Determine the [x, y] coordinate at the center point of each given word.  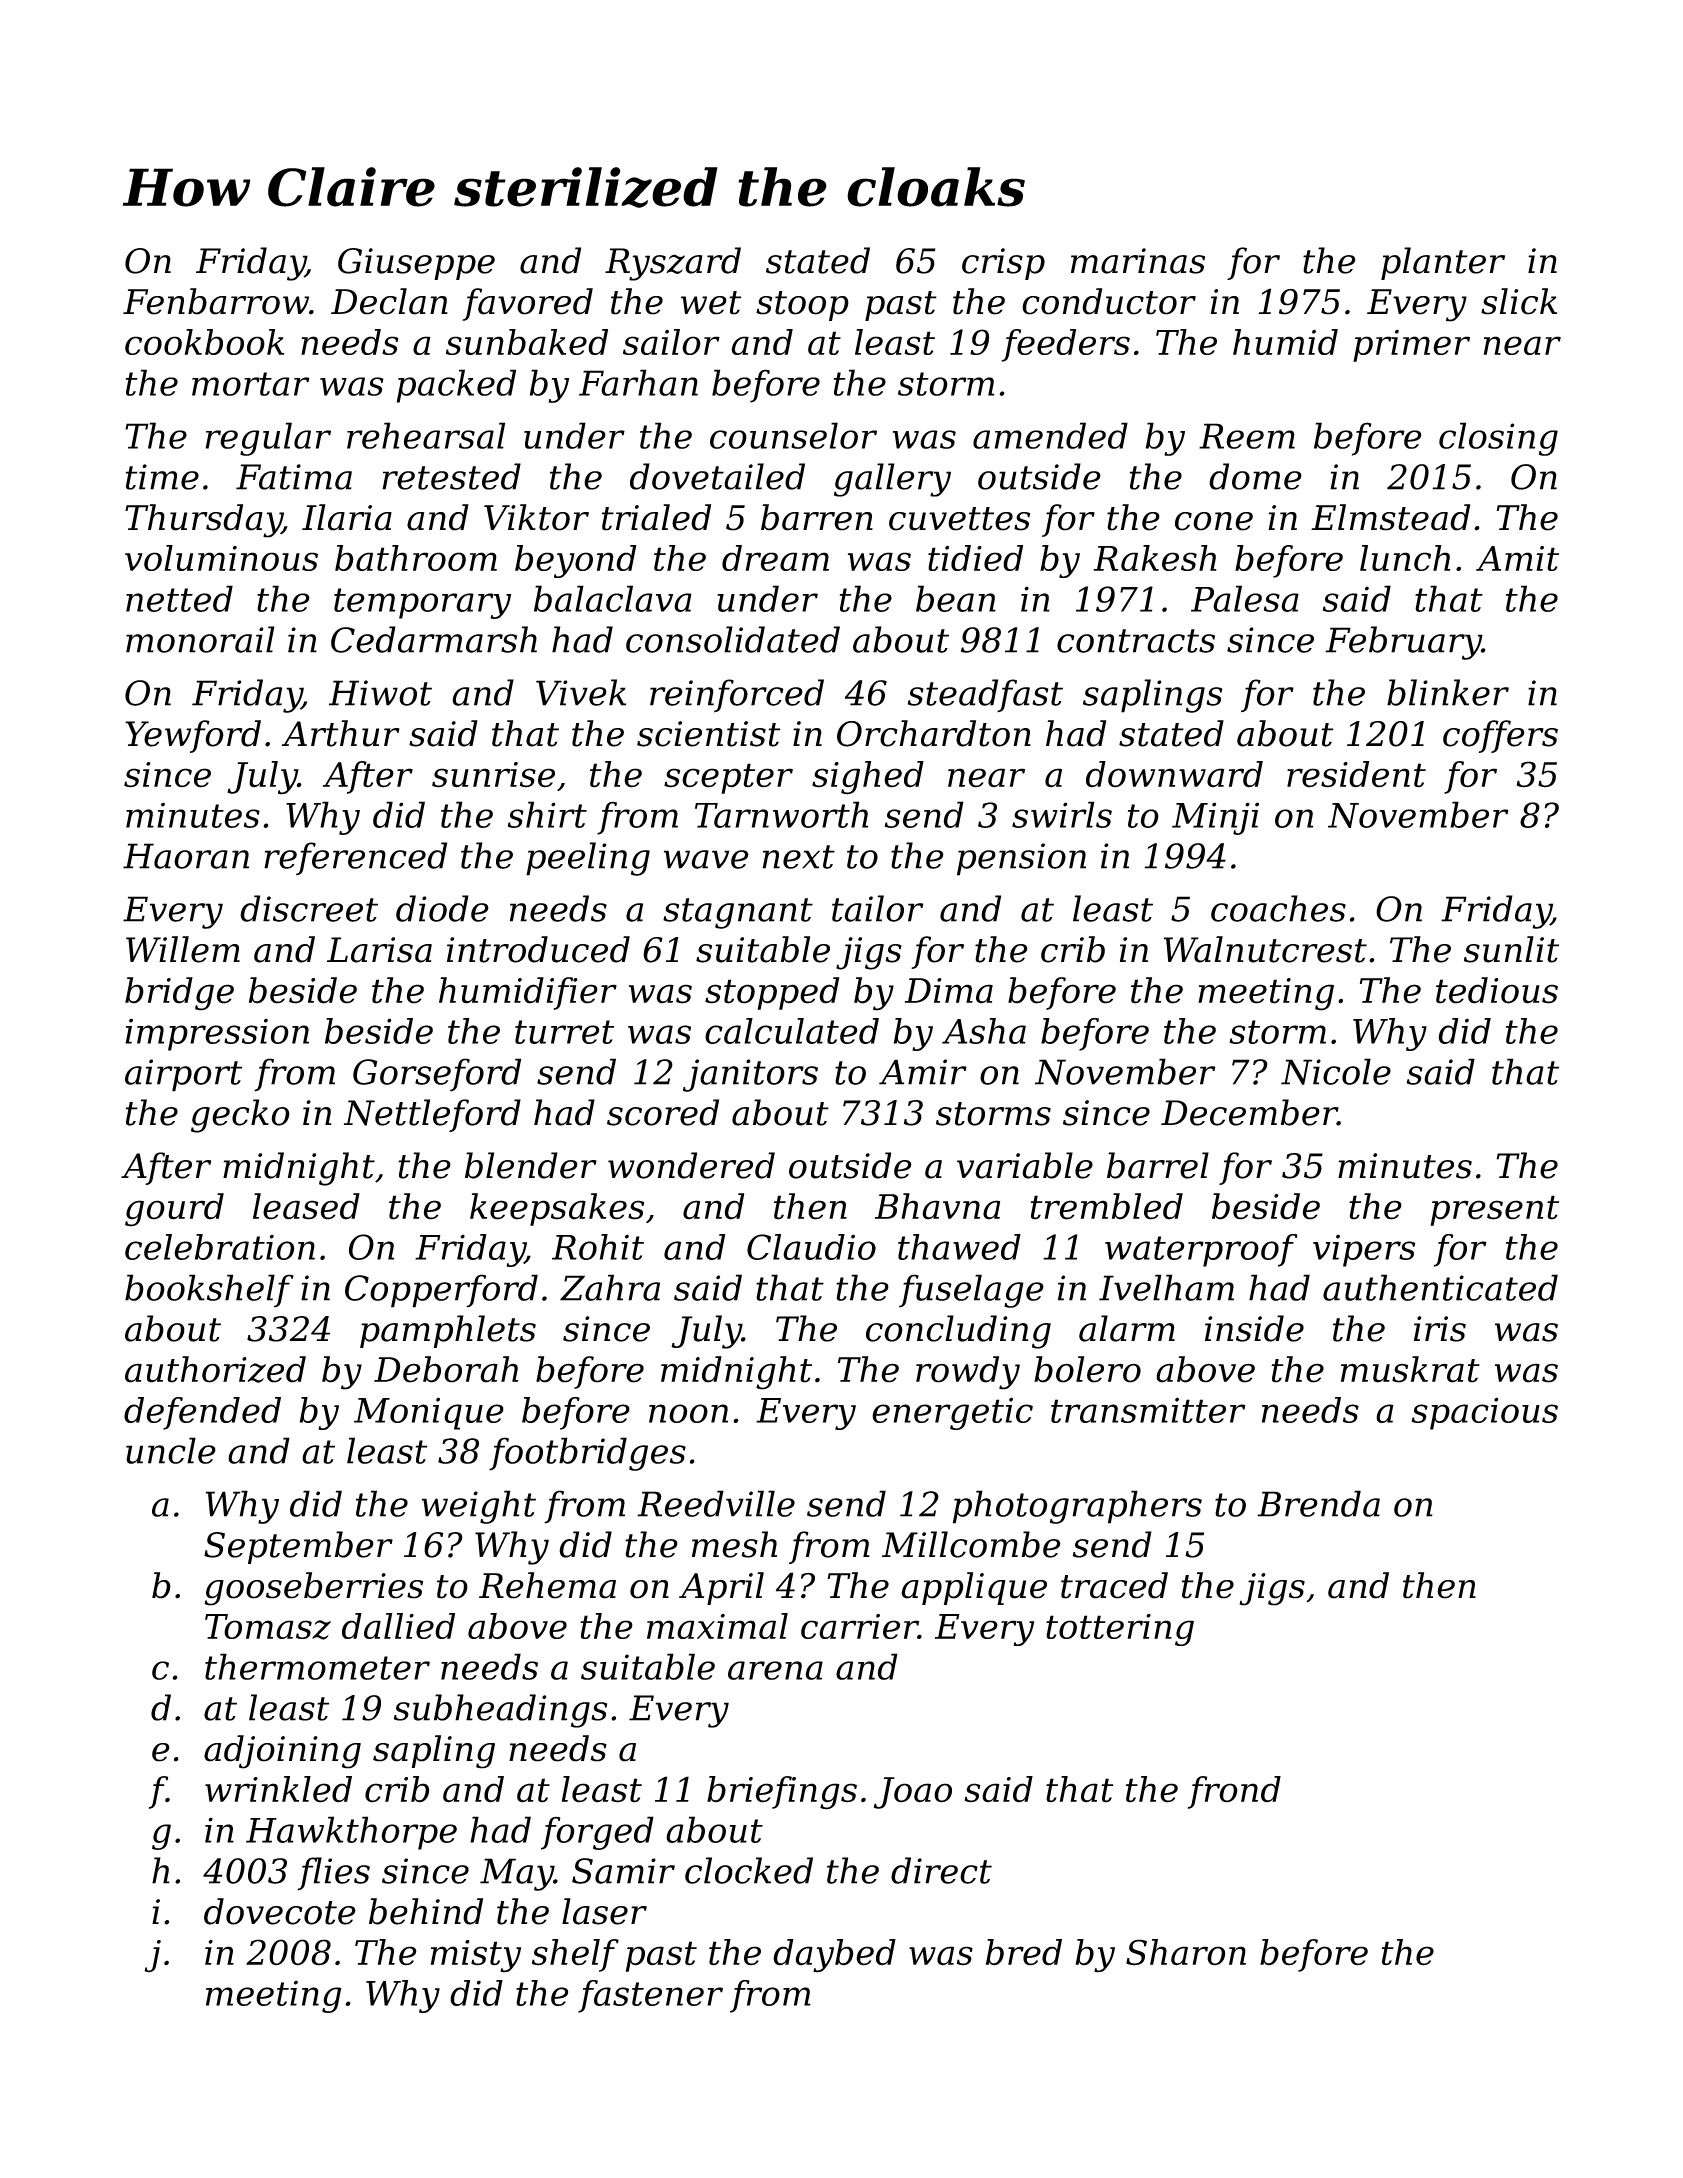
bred [1024, 1952]
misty [476, 1956]
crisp [1003, 264]
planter [1443, 263]
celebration [220, 1247]
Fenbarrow [216, 301]
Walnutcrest [1265, 949]
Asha [984, 1031]
